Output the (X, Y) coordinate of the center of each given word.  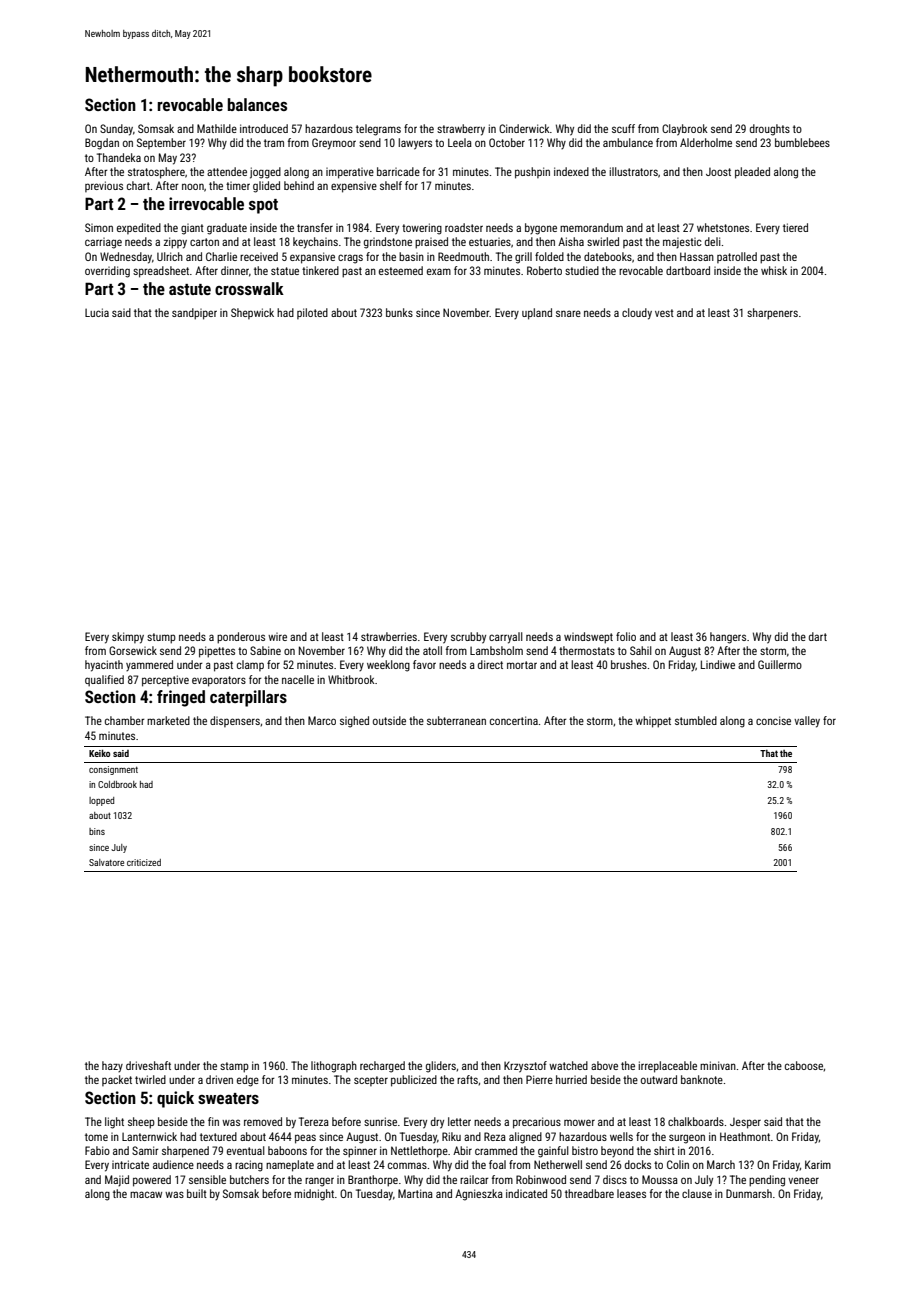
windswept (588, 638)
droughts (770, 130)
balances (257, 104)
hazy (112, 1066)
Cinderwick (524, 128)
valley (807, 722)
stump (161, 638)
